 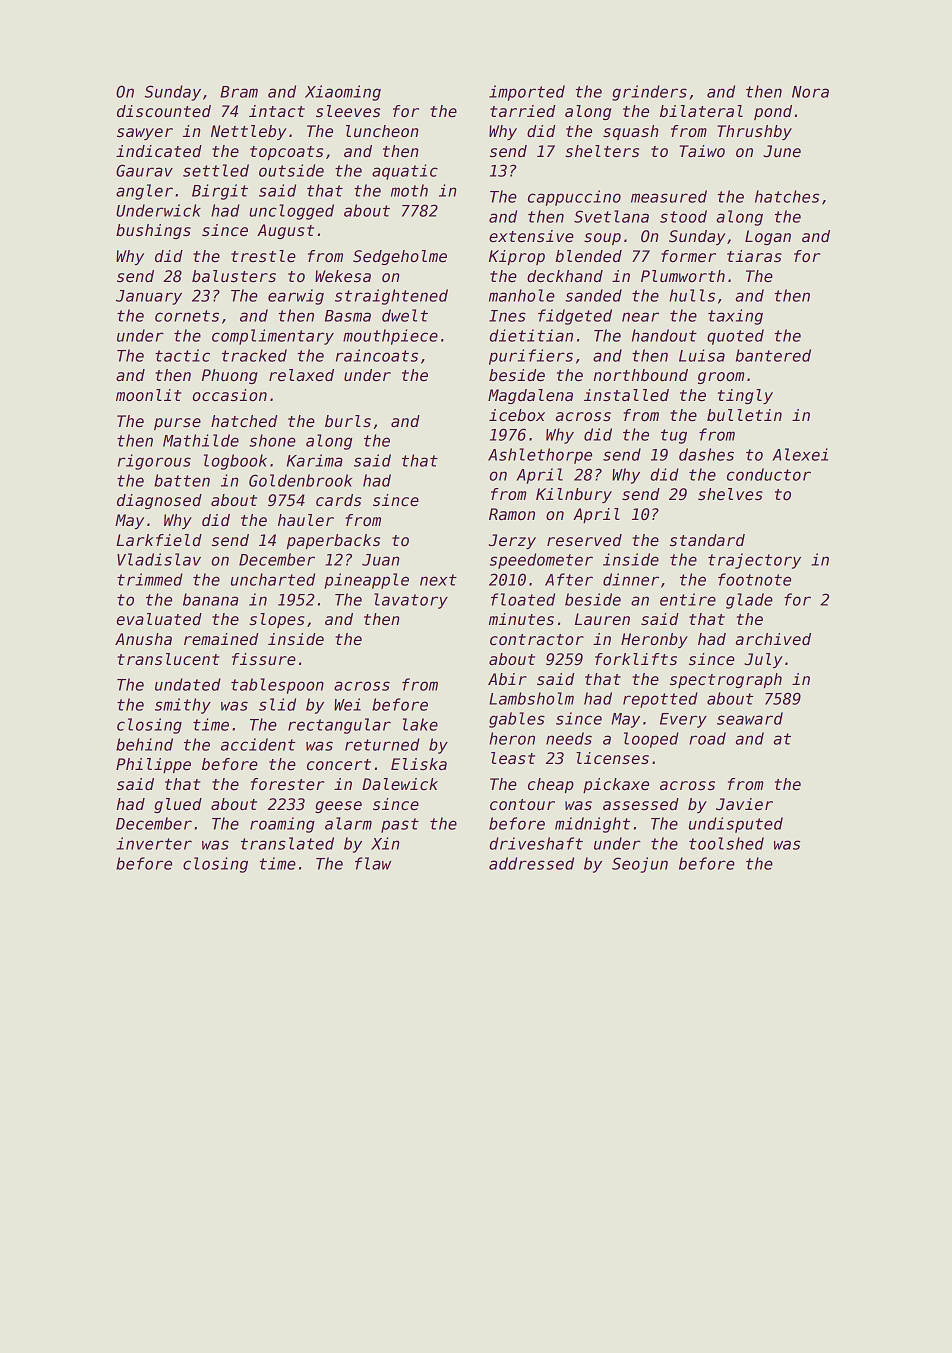 I want to click on accident, so click(x=258, y=744).
